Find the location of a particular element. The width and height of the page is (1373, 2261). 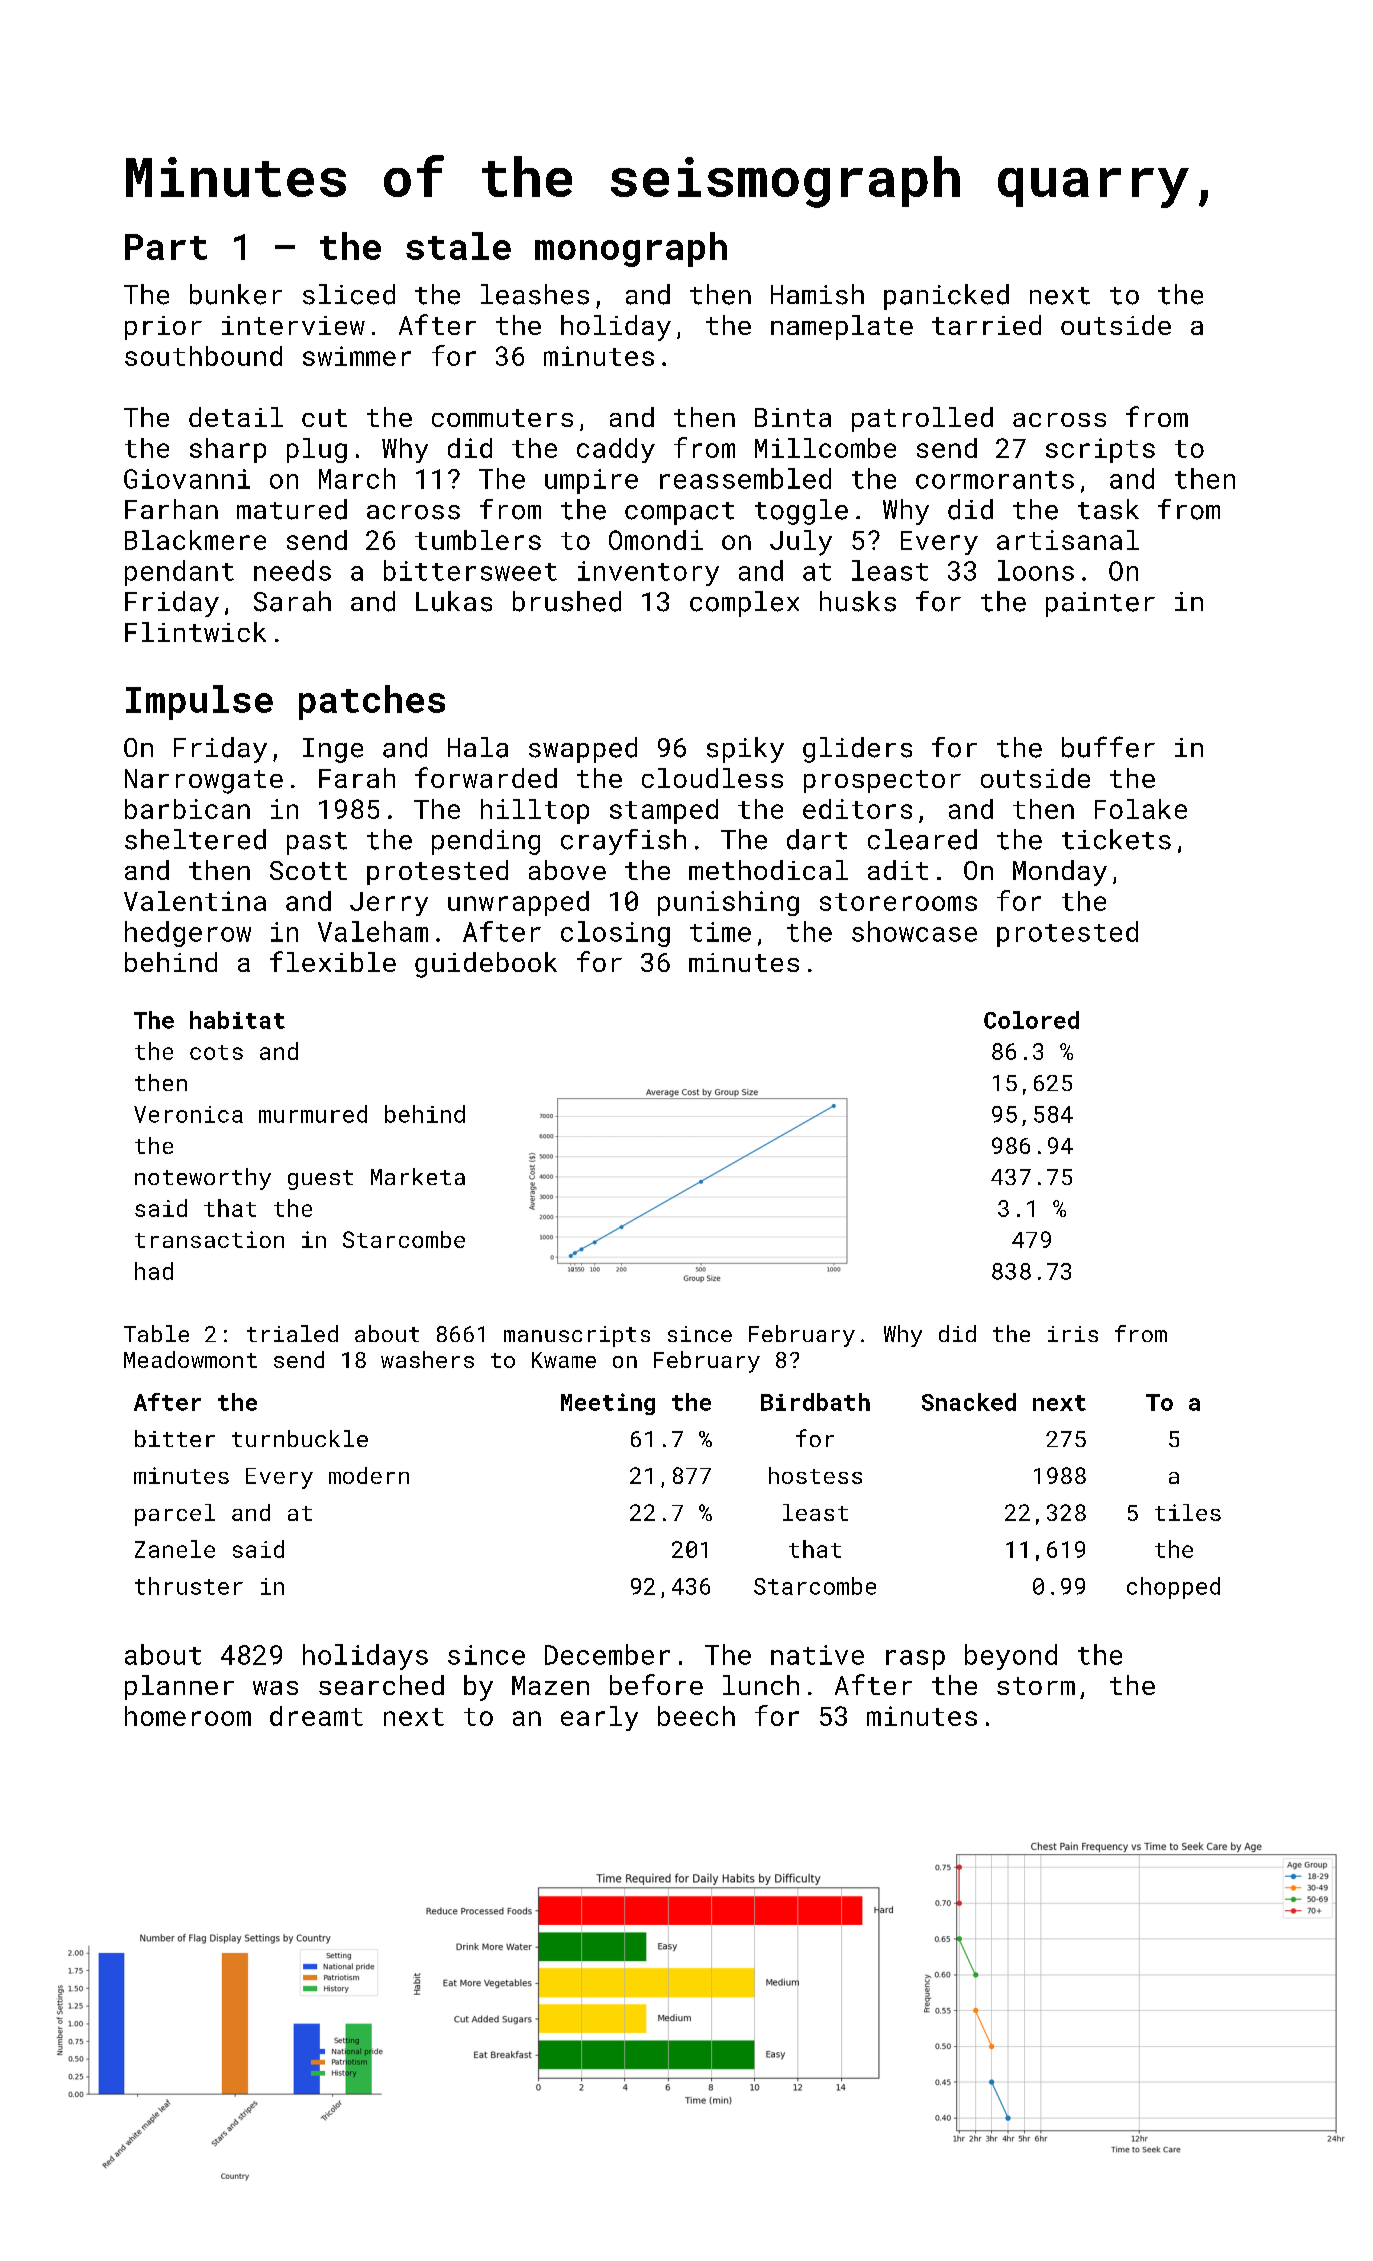

adit is located at coordinates (898, 870).
